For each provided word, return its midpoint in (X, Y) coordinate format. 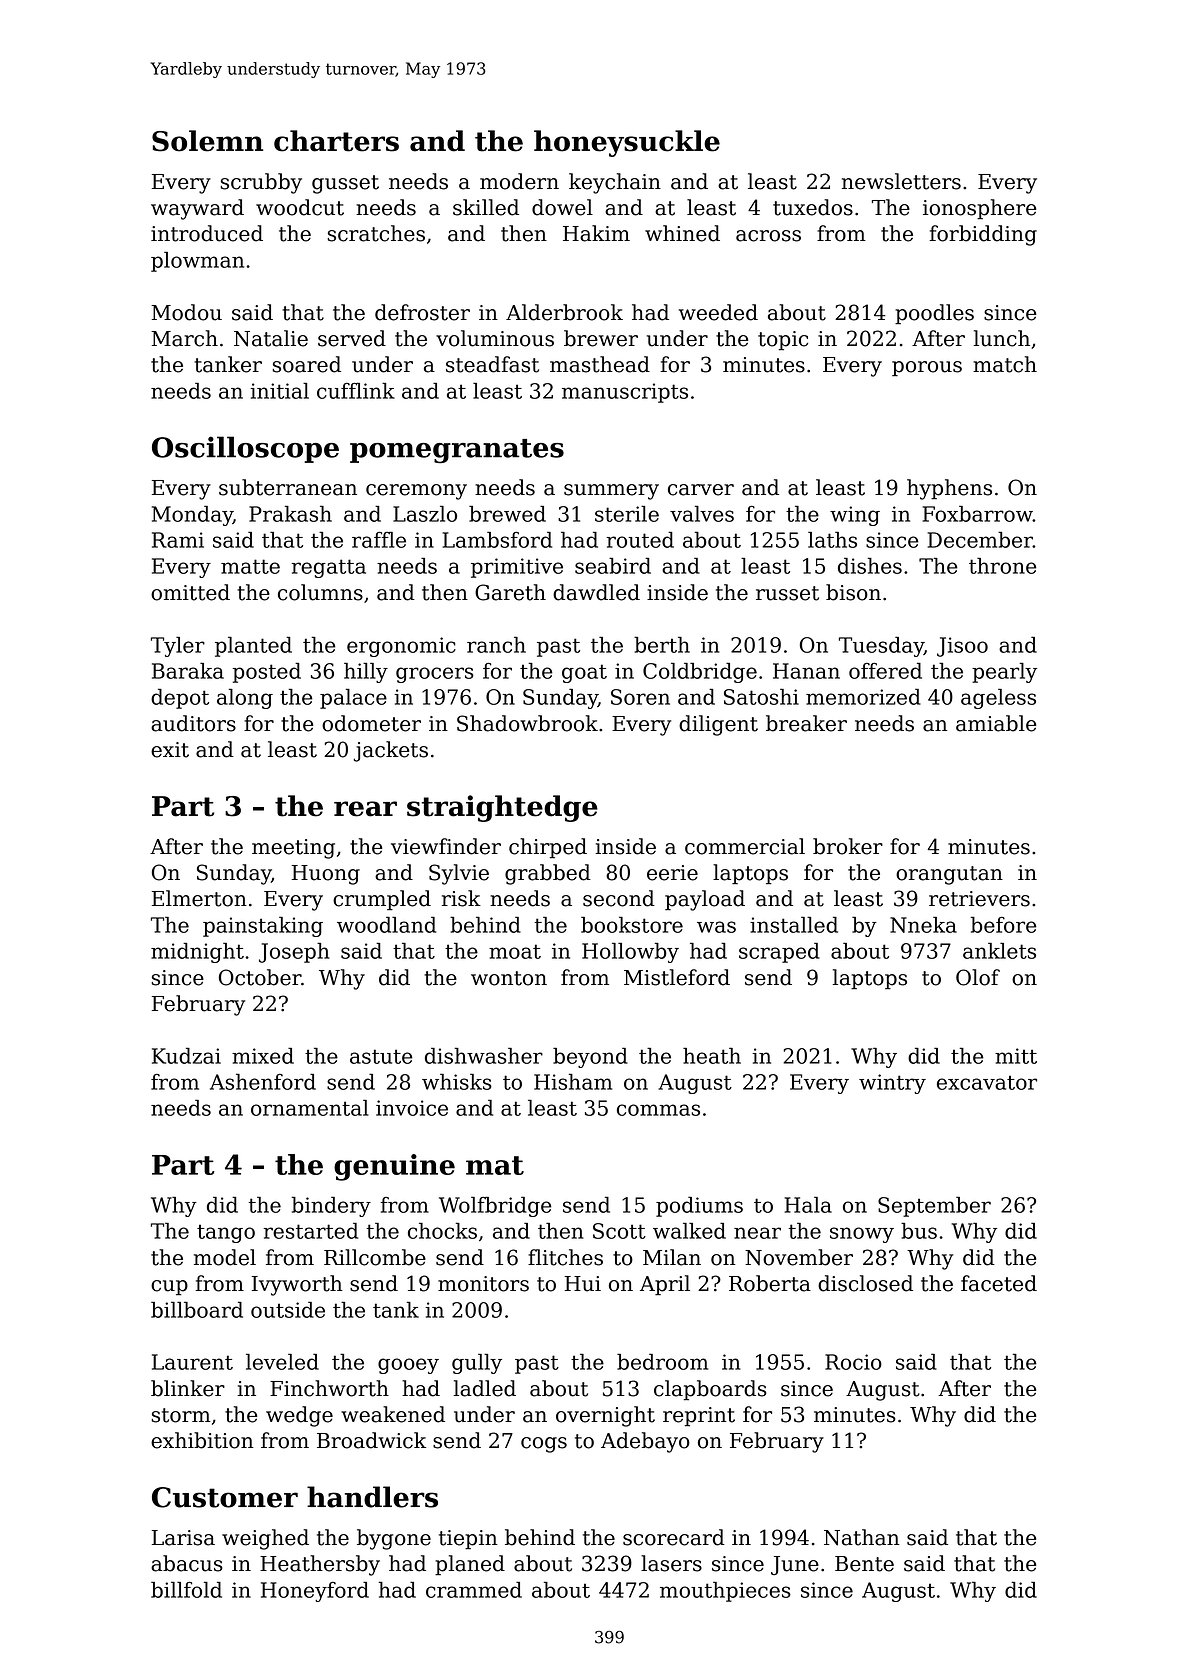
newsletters (901, 181)
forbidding (983, 235)
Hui (583, 1284)
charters (336, 141)
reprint (699, 1417)
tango (226, 1233)
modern (519, 181)
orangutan (949, 875)
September (934, 1206)
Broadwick (371, 1440)
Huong (326, 875)
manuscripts (625, 393)
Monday (192, 516)
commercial (745, 846)
